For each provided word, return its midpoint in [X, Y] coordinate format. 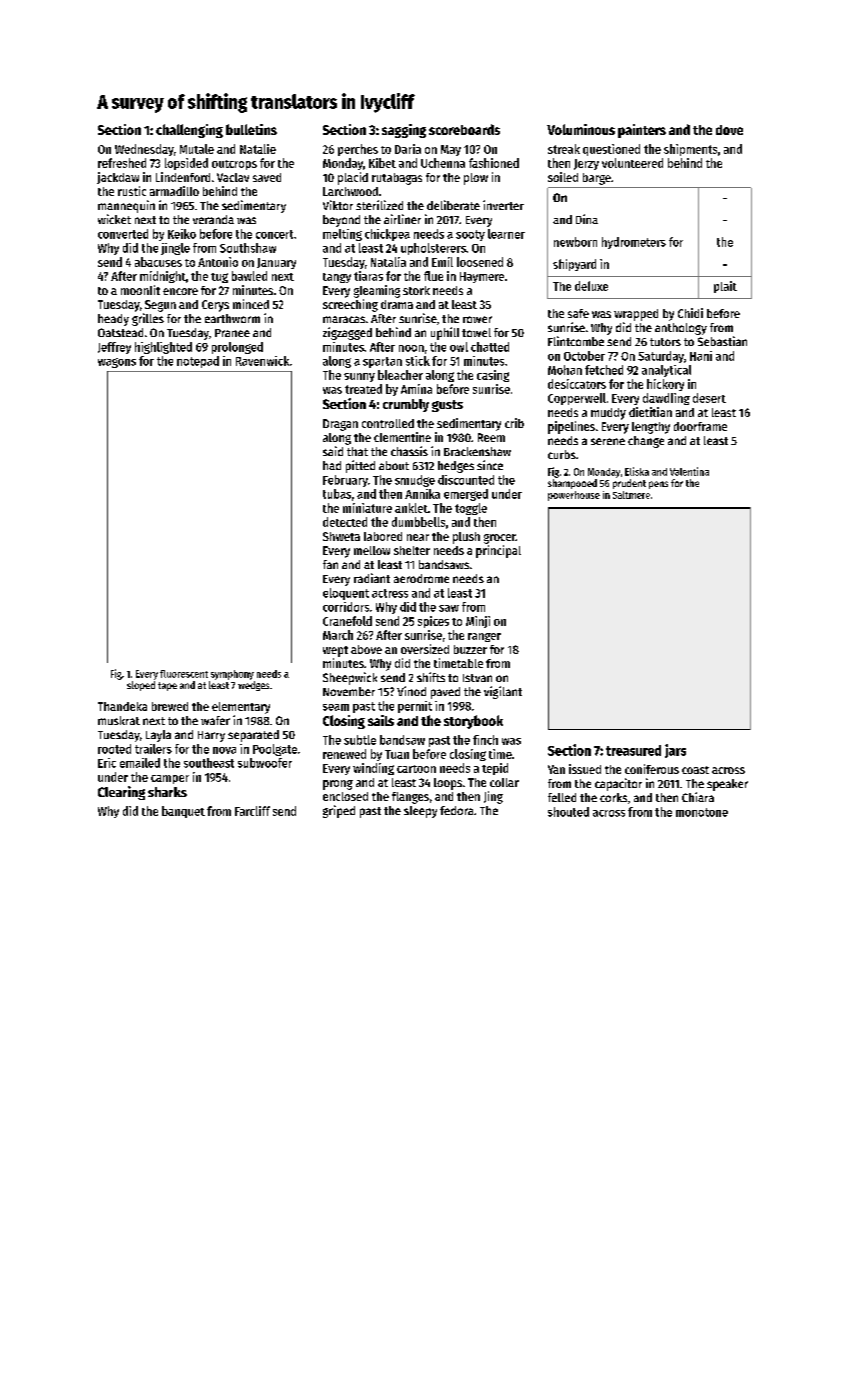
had [332, 465]
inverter [503, 205]
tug [219, 278]
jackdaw [118, 178]
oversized [425, 649]
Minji [478, 622]
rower [477, 319]
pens [658, 485]
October [584, 356]
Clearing [121, 793]
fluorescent [184, 674]
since [490, 465]
